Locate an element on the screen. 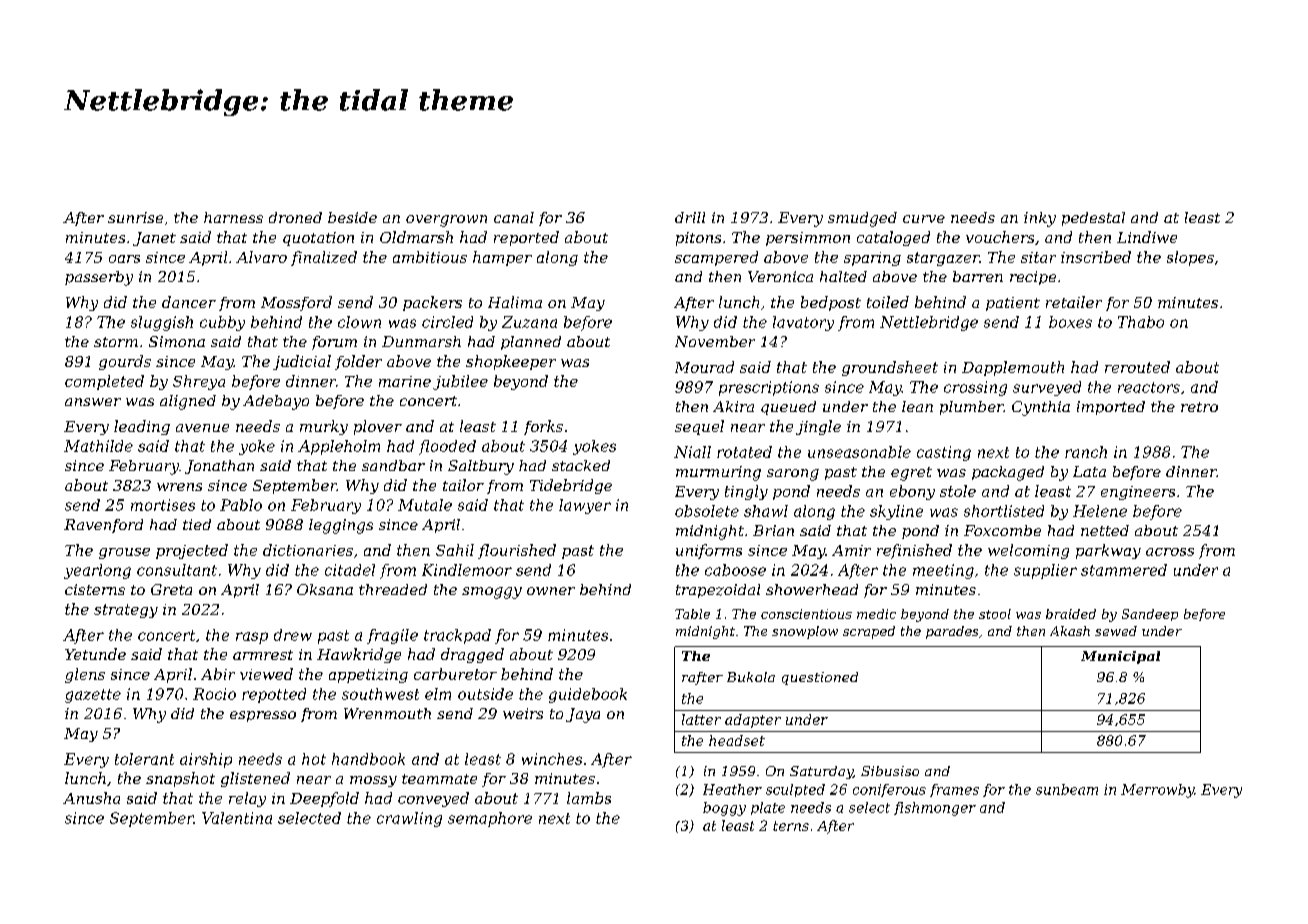 This screenshot has height=924, width=1308. Mossford is located at coordinates (296, 303).
